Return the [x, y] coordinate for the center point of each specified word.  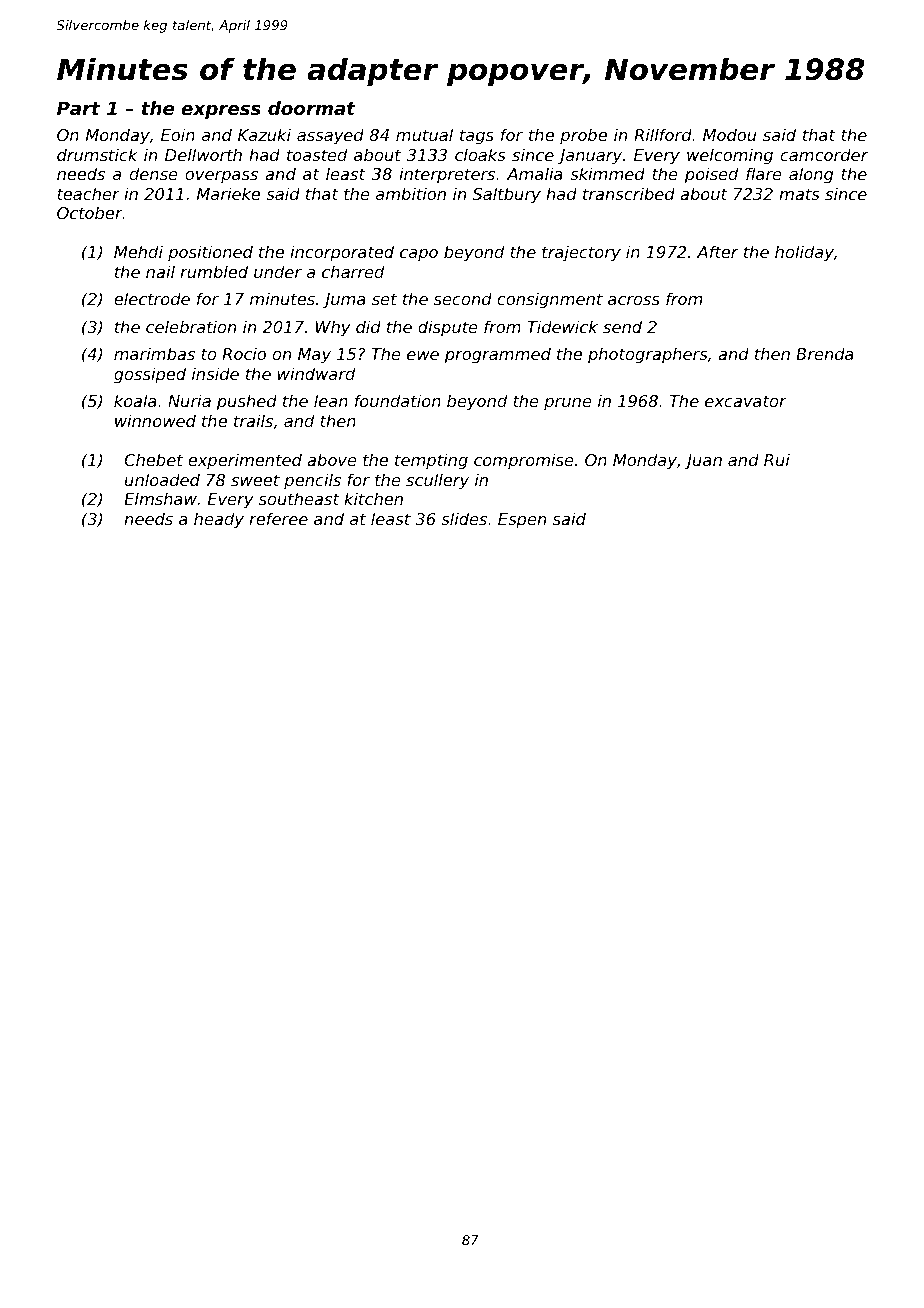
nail [160, 271]
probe [583, 136]
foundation [398, 400]
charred [353, 271]
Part [78, 108]
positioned [210, 253]
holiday [804, 253]
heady [219, 520]
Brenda [825, 353]
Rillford [663, 134]
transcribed [629, 193]
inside [215, 373]
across [634, 300]
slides [464, 518]
